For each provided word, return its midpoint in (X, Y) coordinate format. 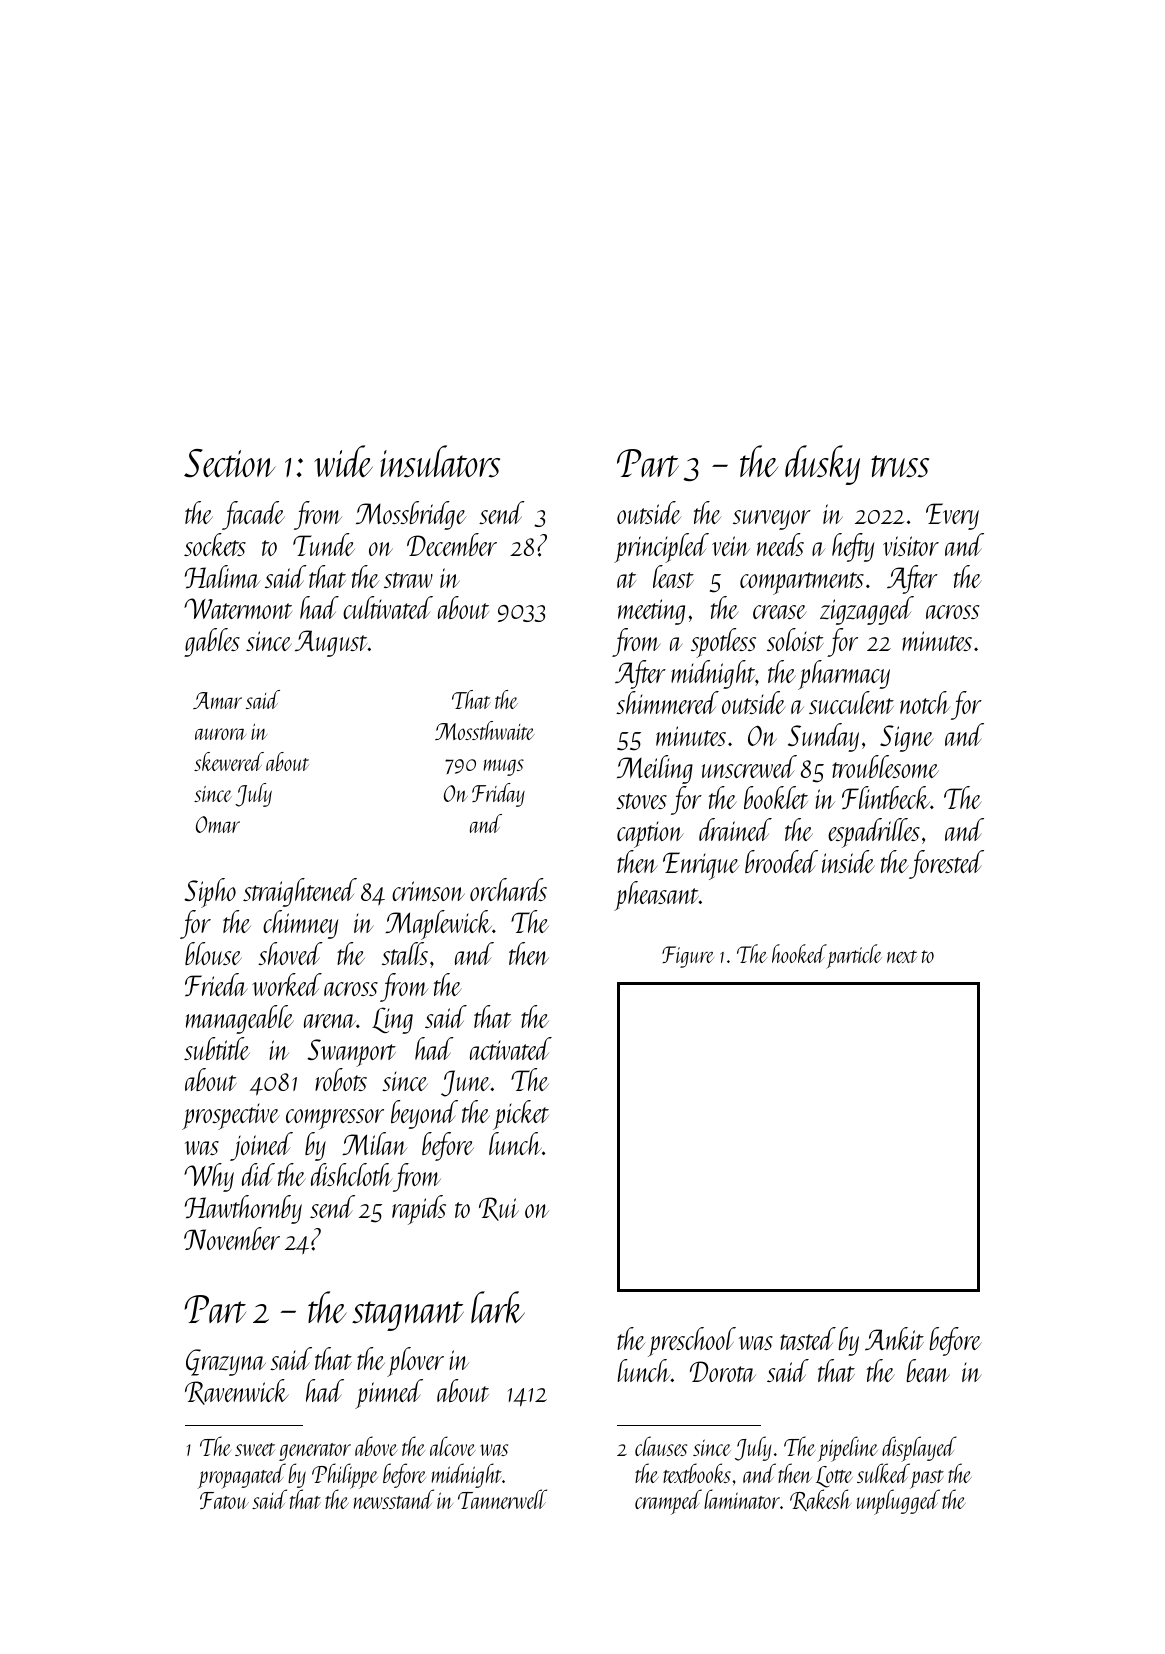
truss (900, 466)
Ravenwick (237, 1392)
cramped (668, 1502)
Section (229, 463)
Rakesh (820, 1500)
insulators (440, 461)
